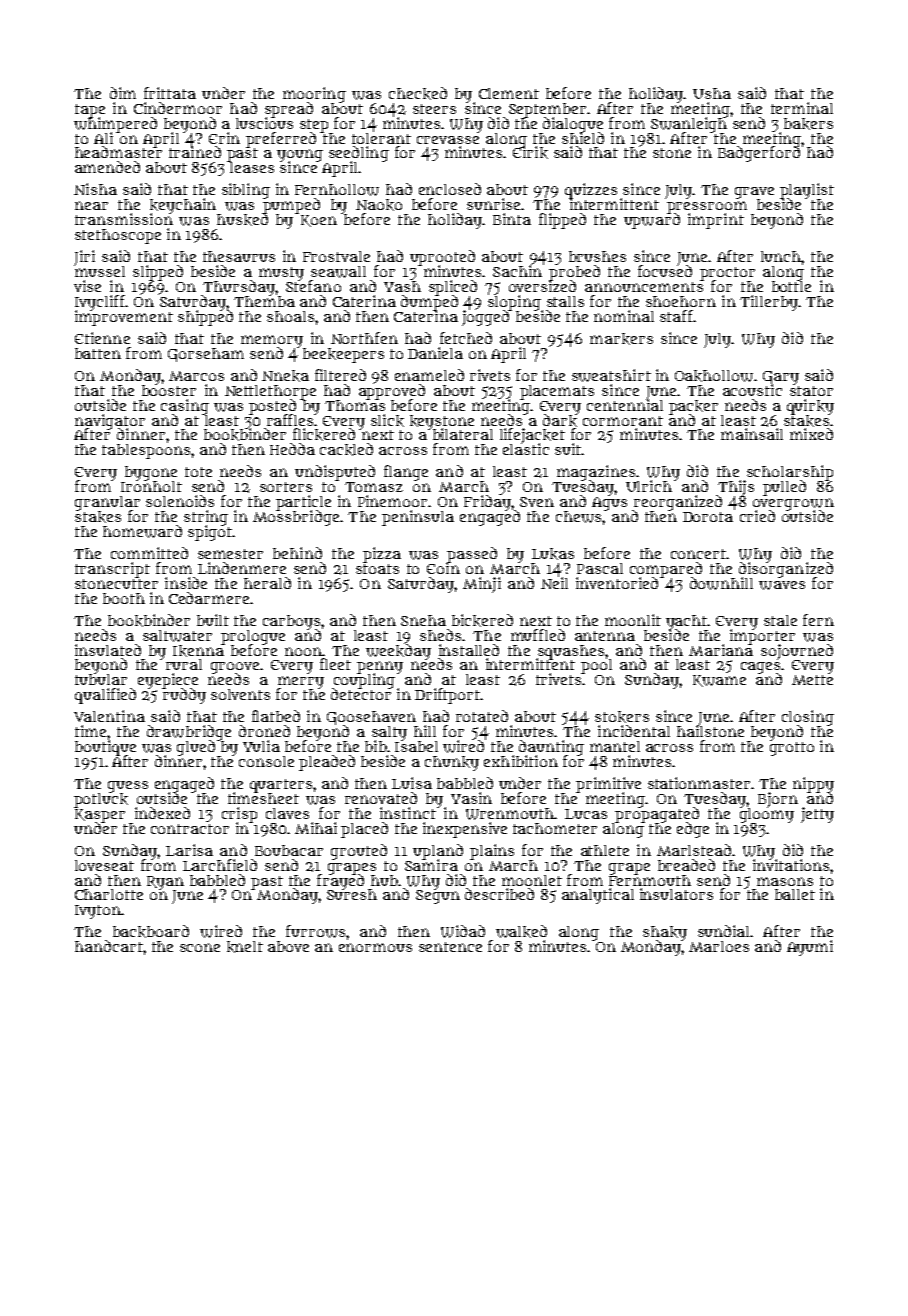 The image size is (908, 1316). What do you see at coordinates (376, 746) in the screenshot?
I see `bib` at bounding box center [376, 746].
